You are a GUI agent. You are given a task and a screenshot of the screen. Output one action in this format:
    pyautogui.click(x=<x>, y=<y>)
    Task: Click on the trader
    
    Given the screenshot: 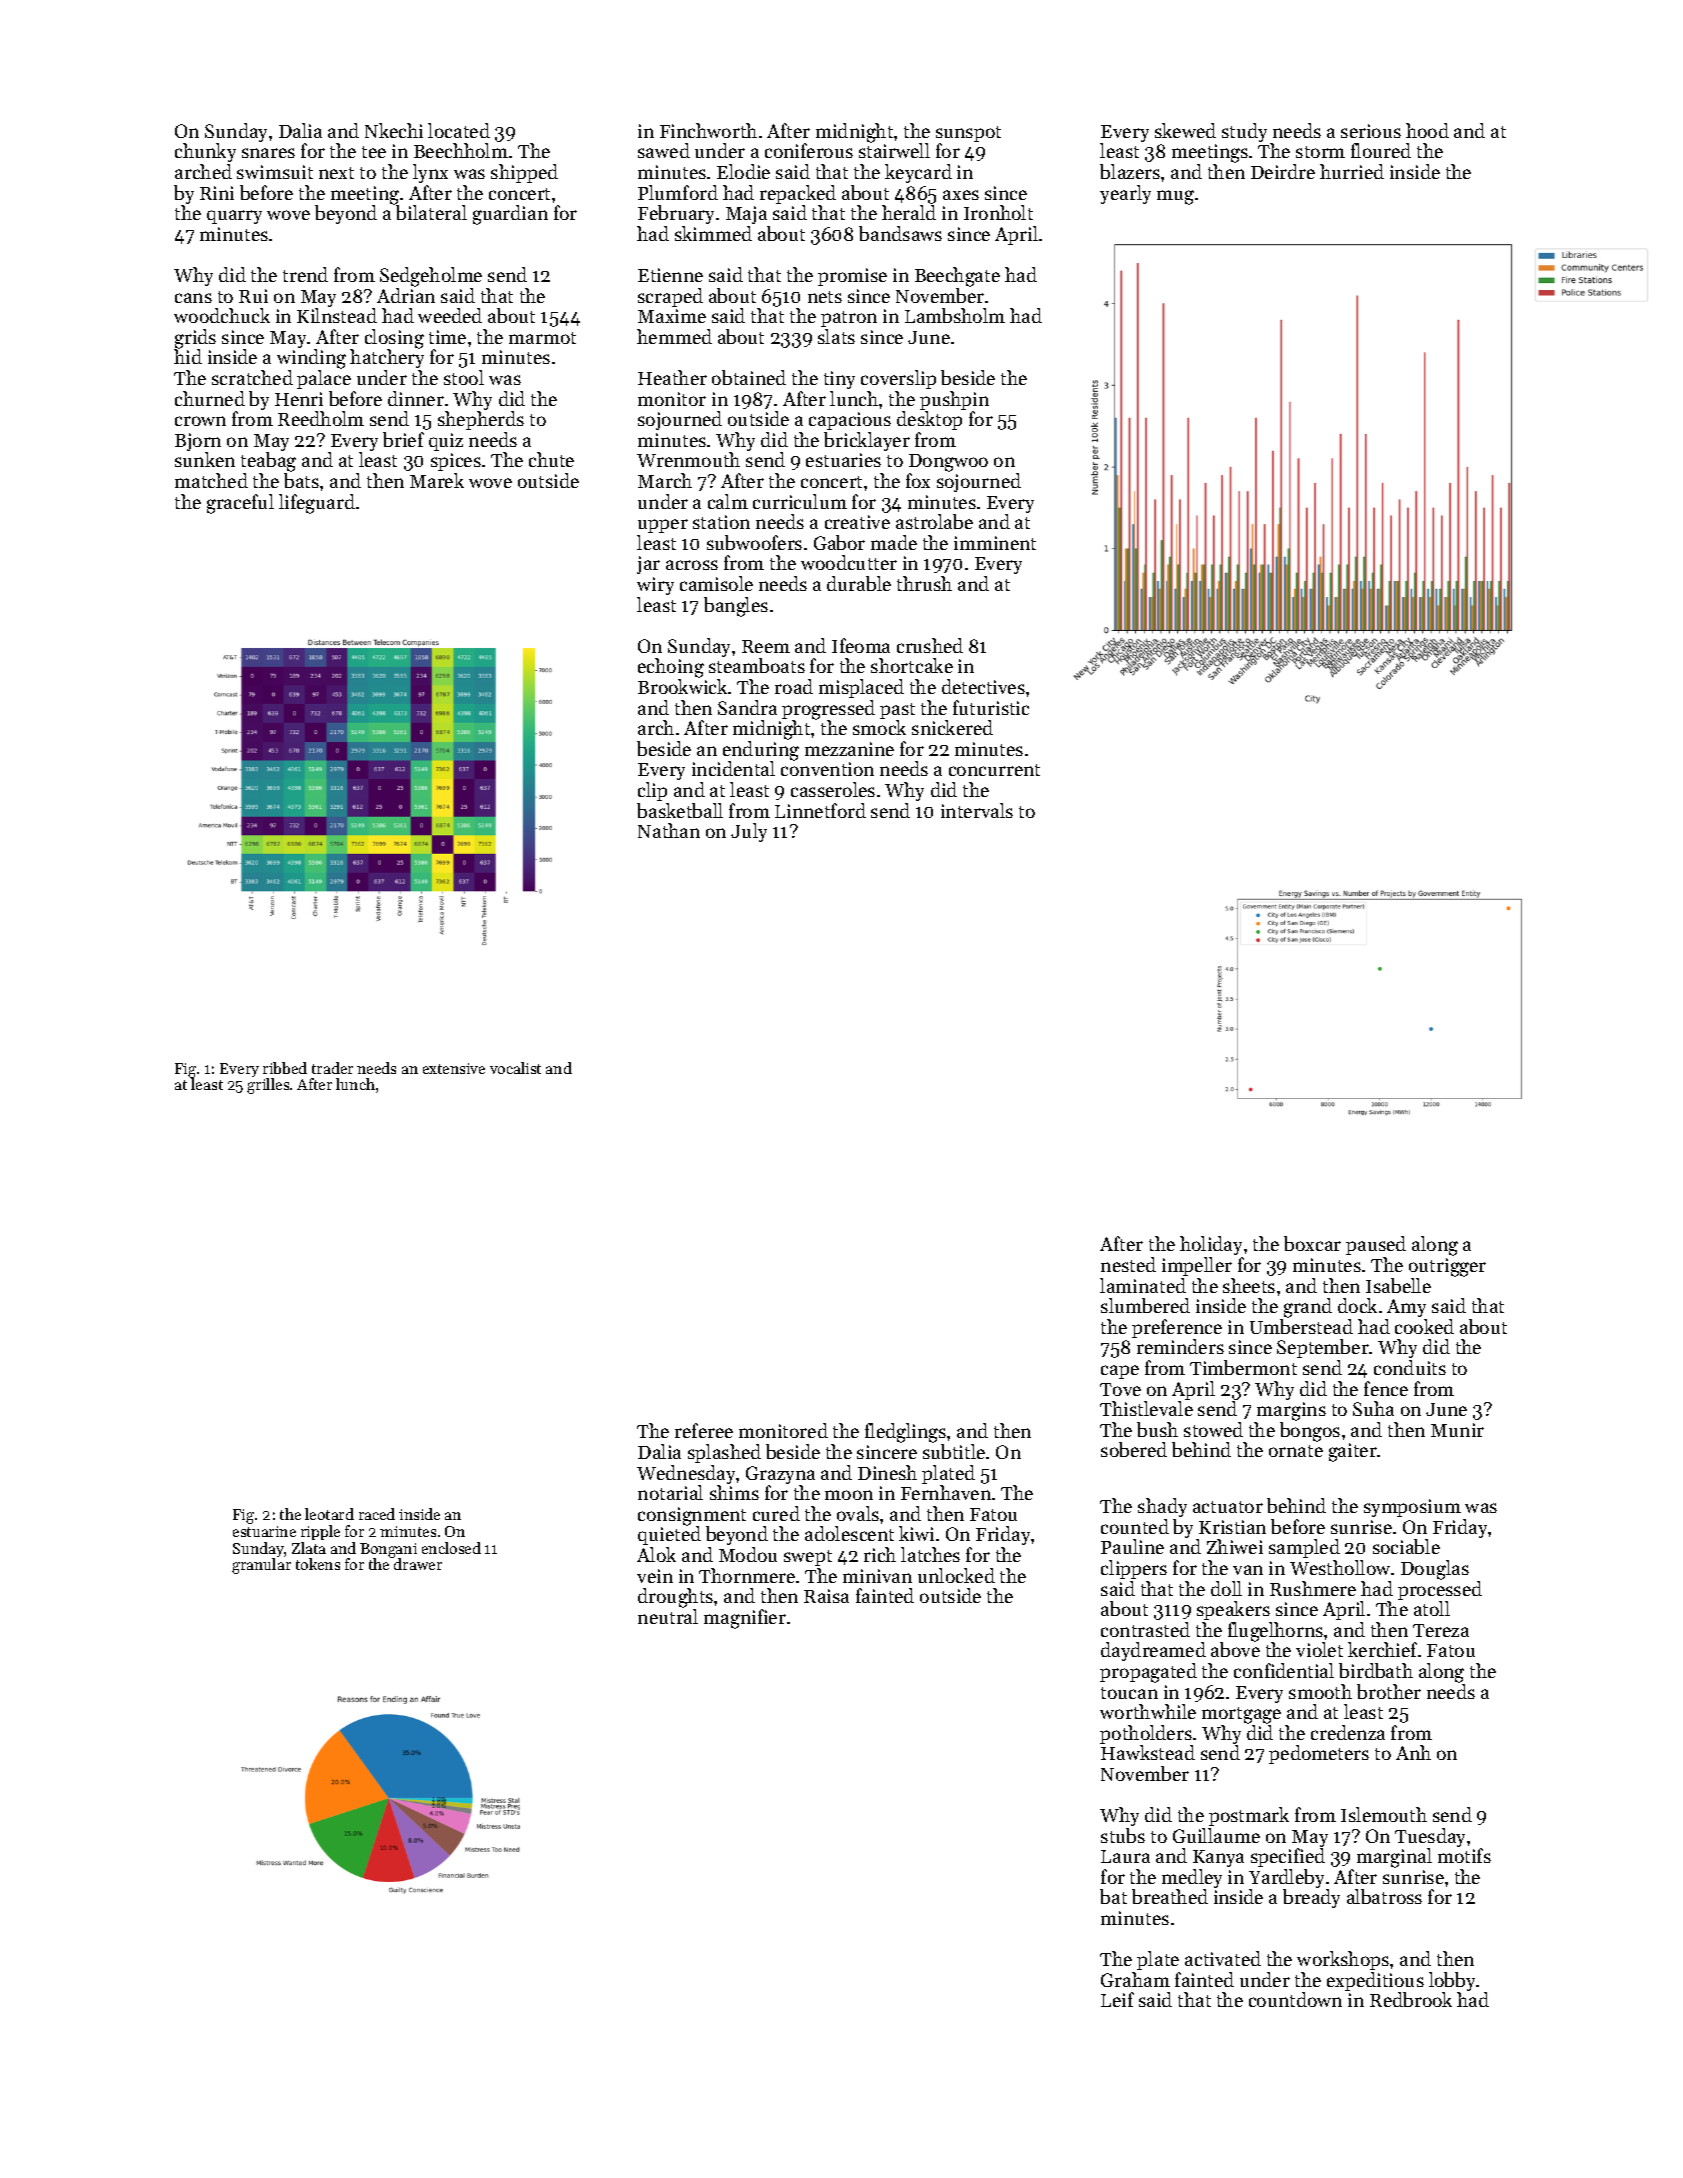 What is the action you would take?
    pyautogui.click(x=332, y=1068)
